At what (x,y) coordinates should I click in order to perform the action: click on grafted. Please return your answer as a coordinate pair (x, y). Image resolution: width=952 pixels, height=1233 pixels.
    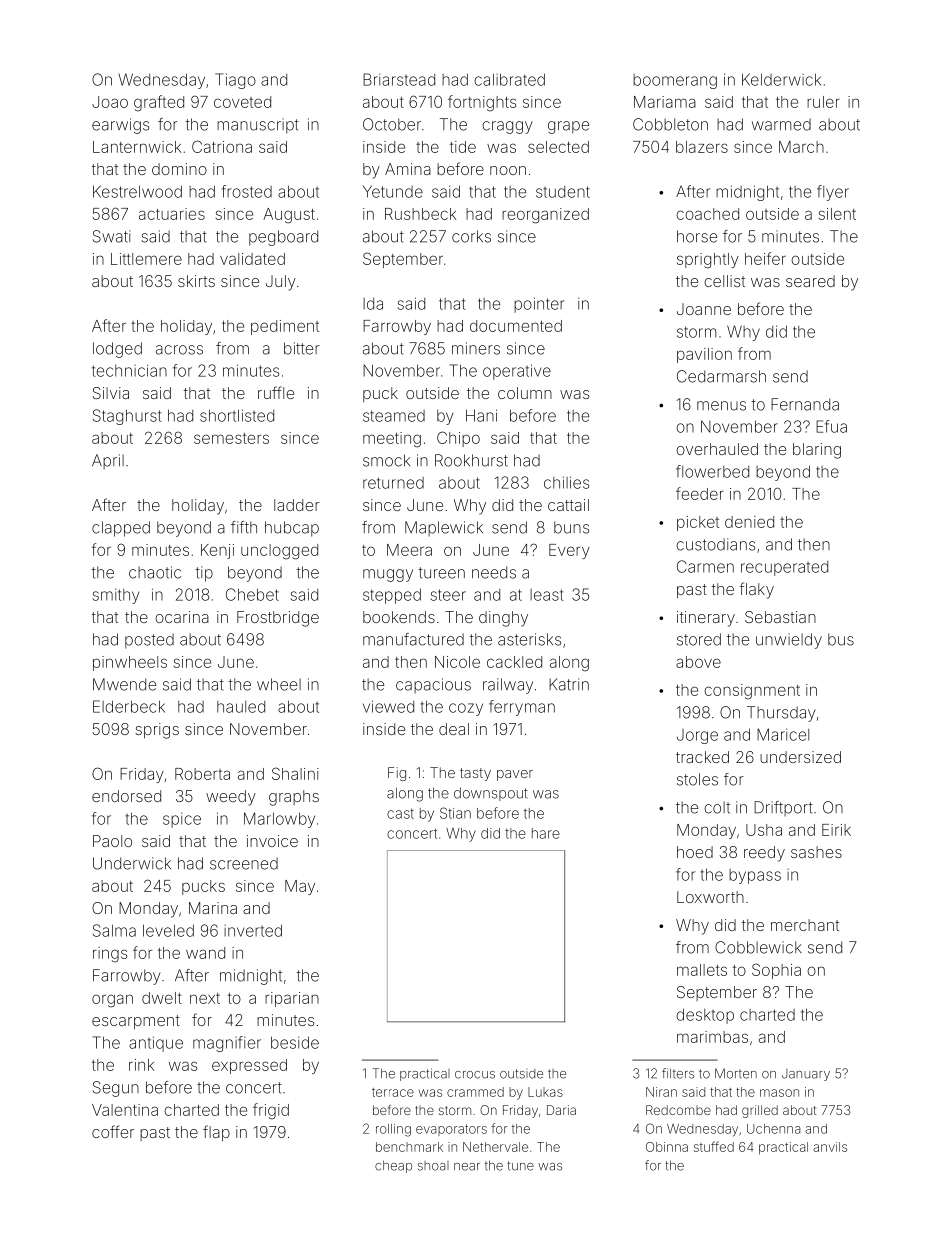
    Looking at the image, I should click on (159, 103).
